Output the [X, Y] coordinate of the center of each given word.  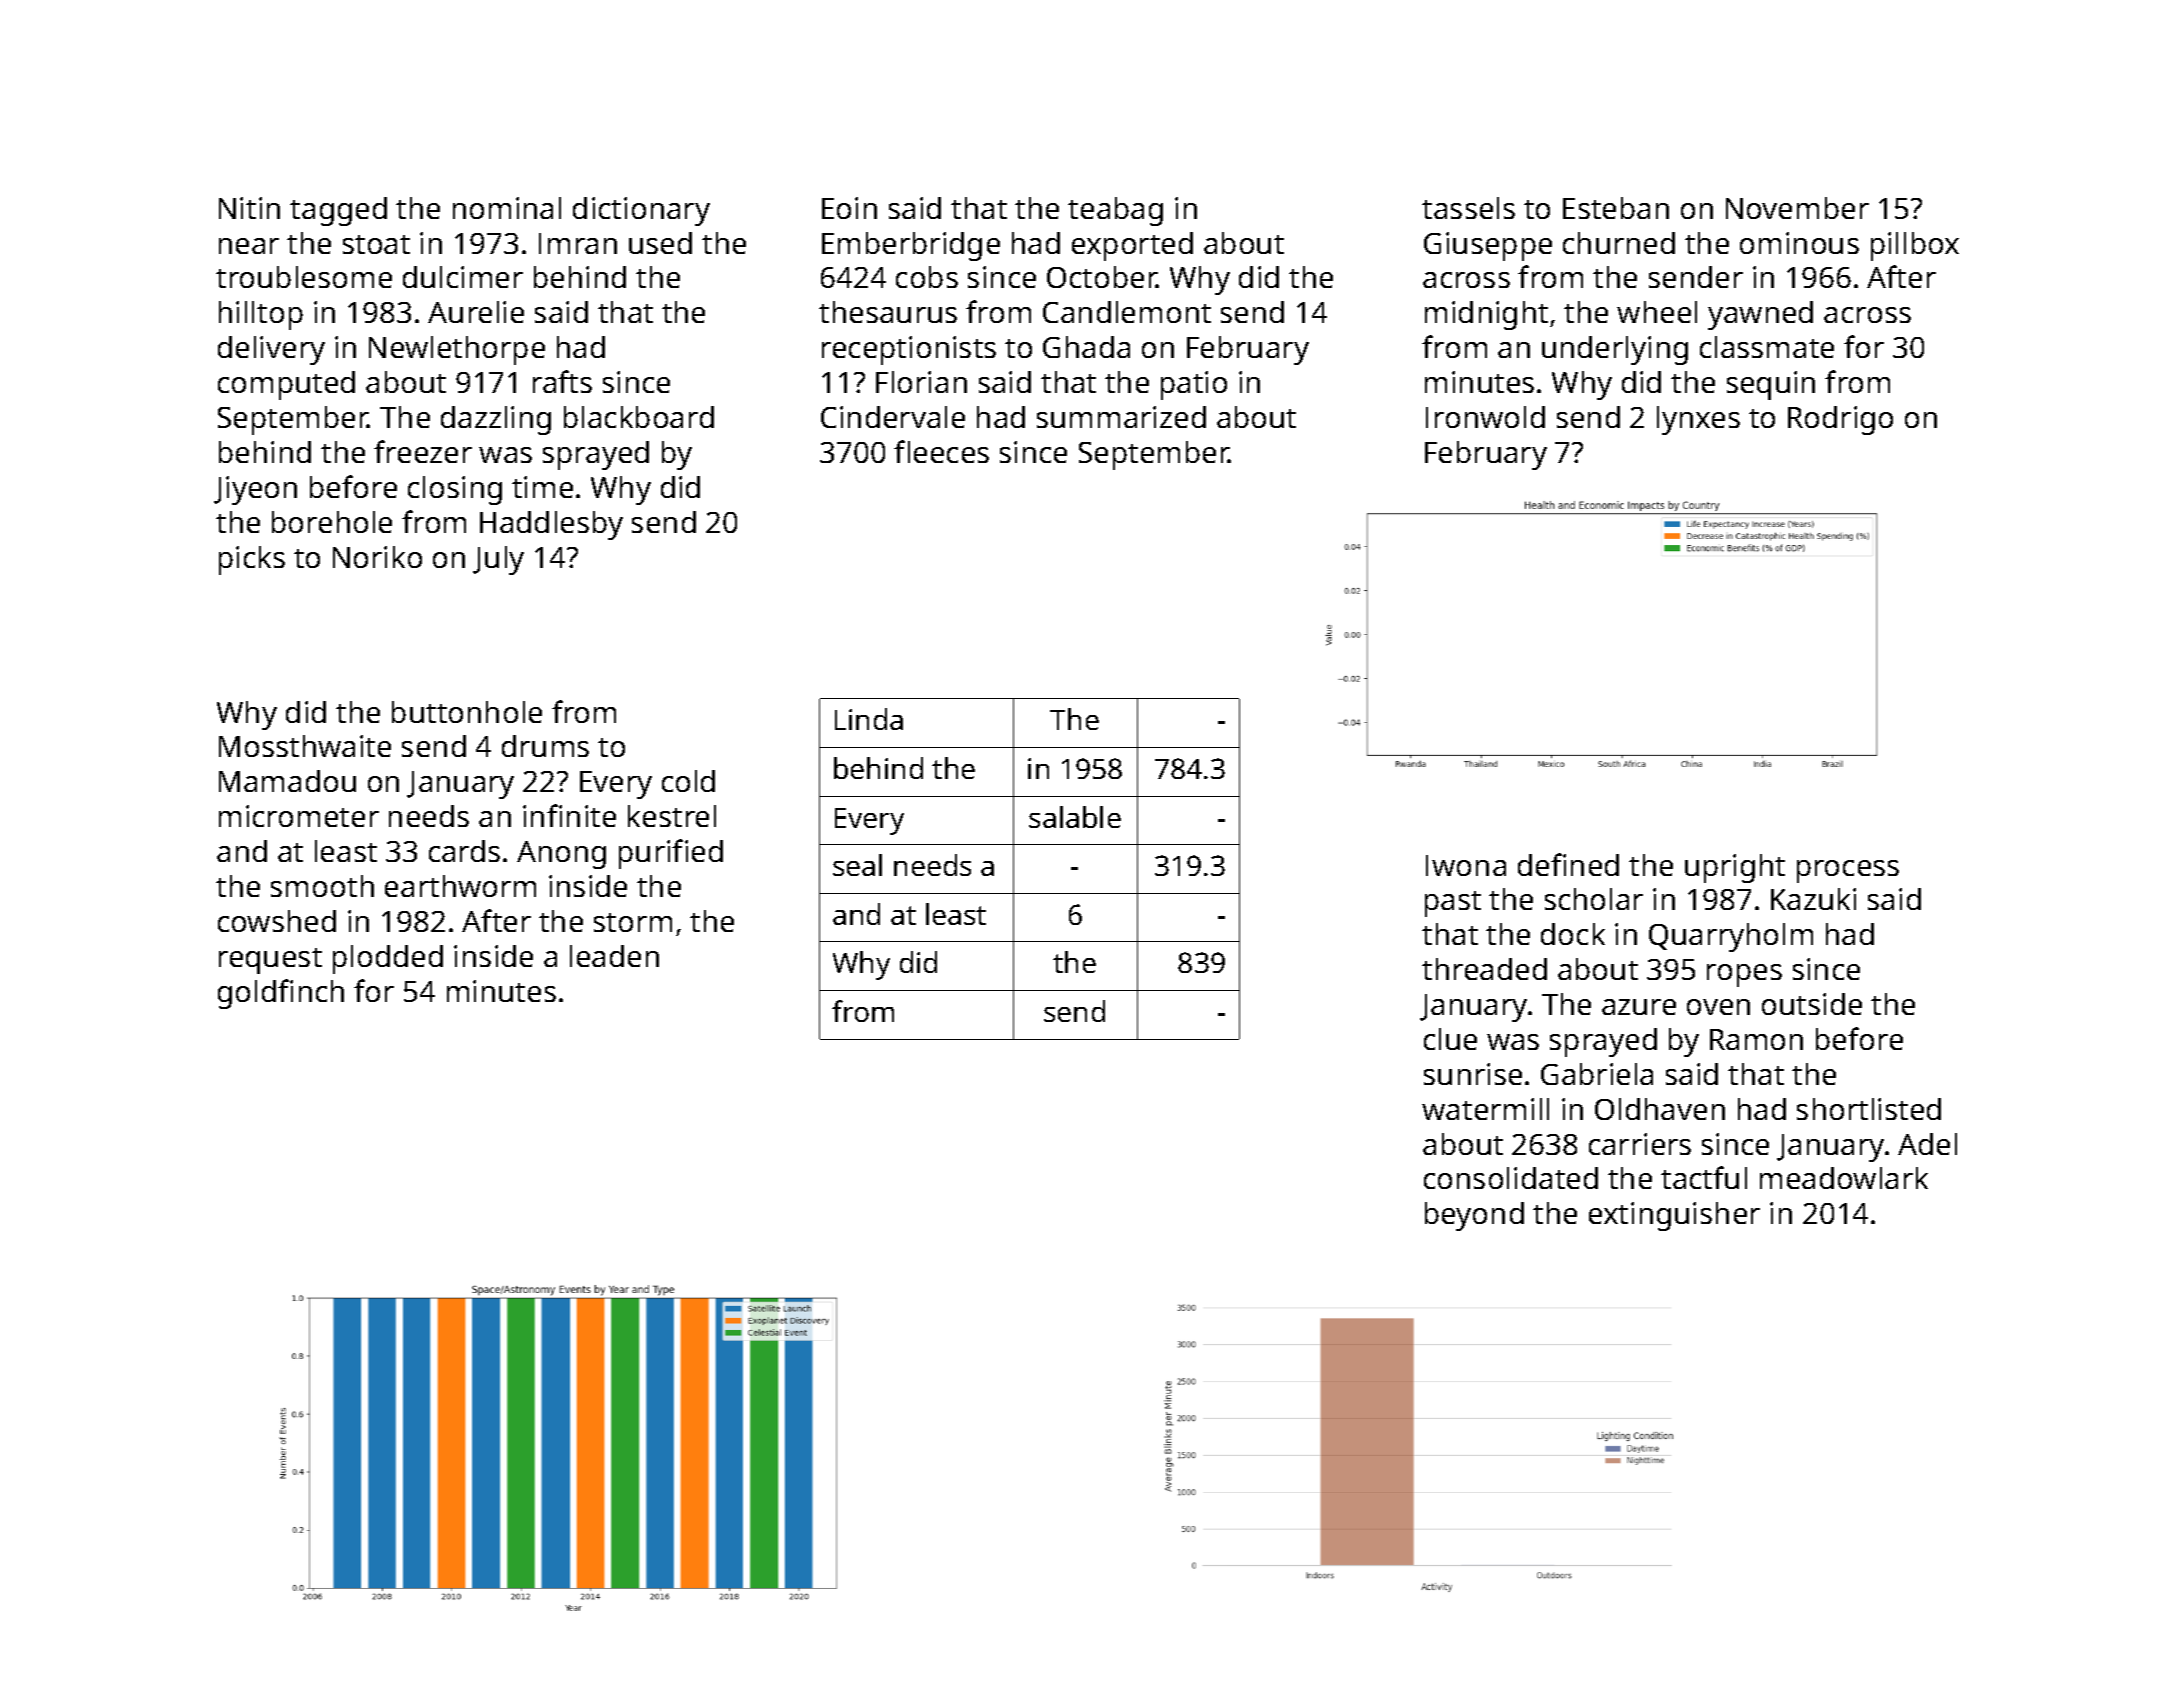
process [1848, 871]
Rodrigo [1840, 420]
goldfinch [281, 994]
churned [1619, 243]
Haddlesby [551, 525]
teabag [1115, 211]
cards [464, 851]
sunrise [1473, 1074]
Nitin [249, 208]
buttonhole [467, 712]
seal [857, 865]
